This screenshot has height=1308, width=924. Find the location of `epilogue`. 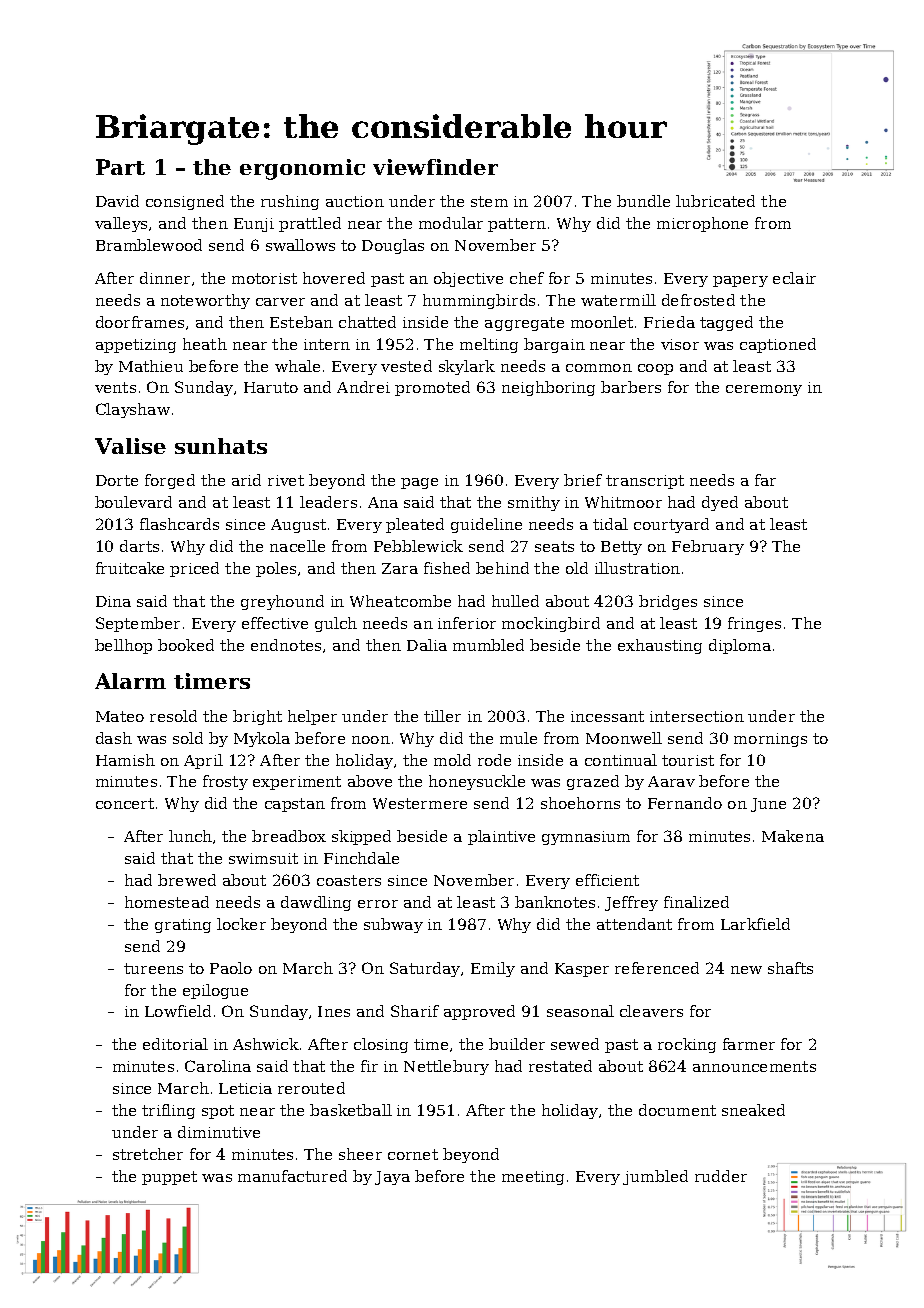

epilogue is located at coordinates (215, 991).
